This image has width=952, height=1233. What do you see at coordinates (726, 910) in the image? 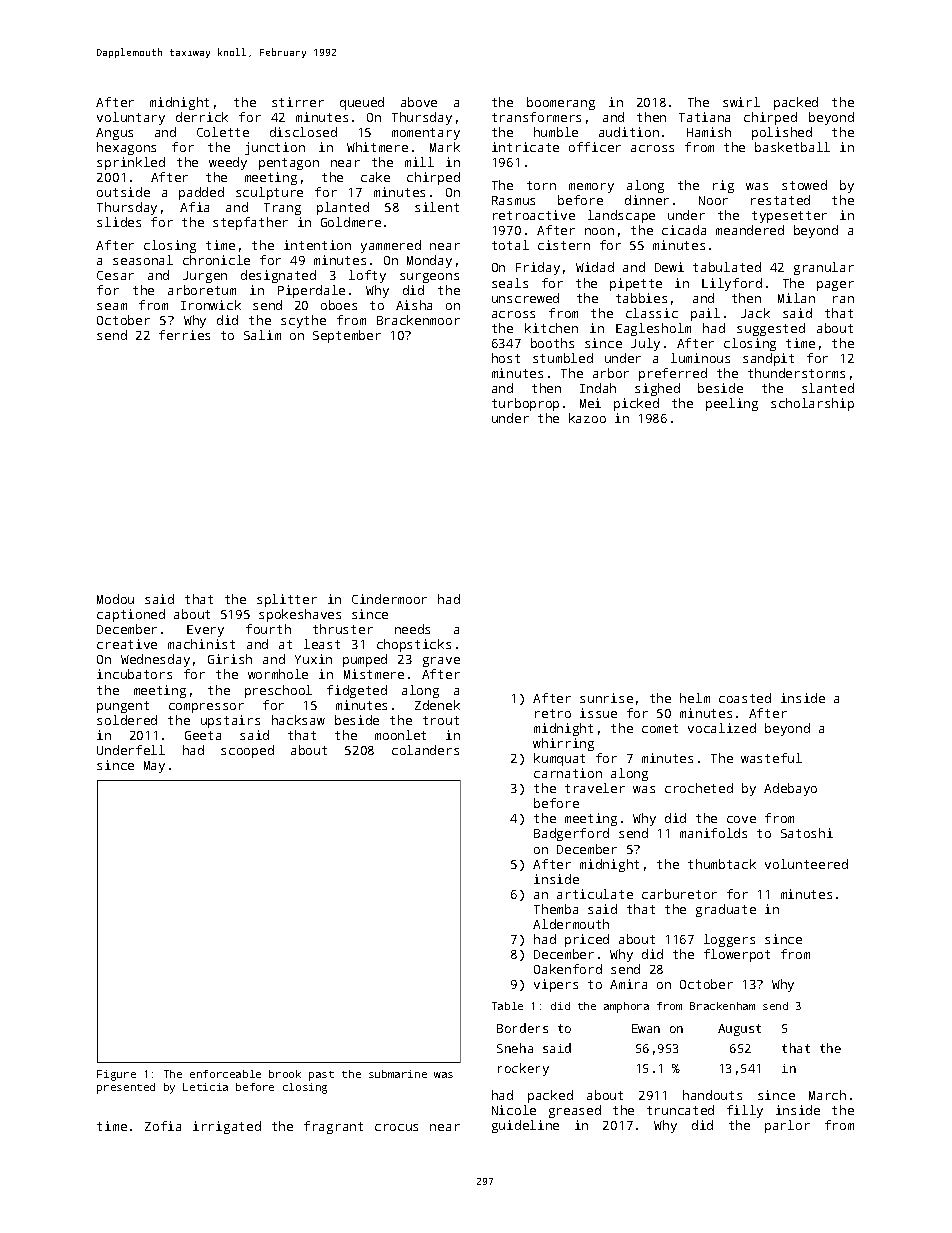
I see `graduate` at bounding box center [726, 910].
